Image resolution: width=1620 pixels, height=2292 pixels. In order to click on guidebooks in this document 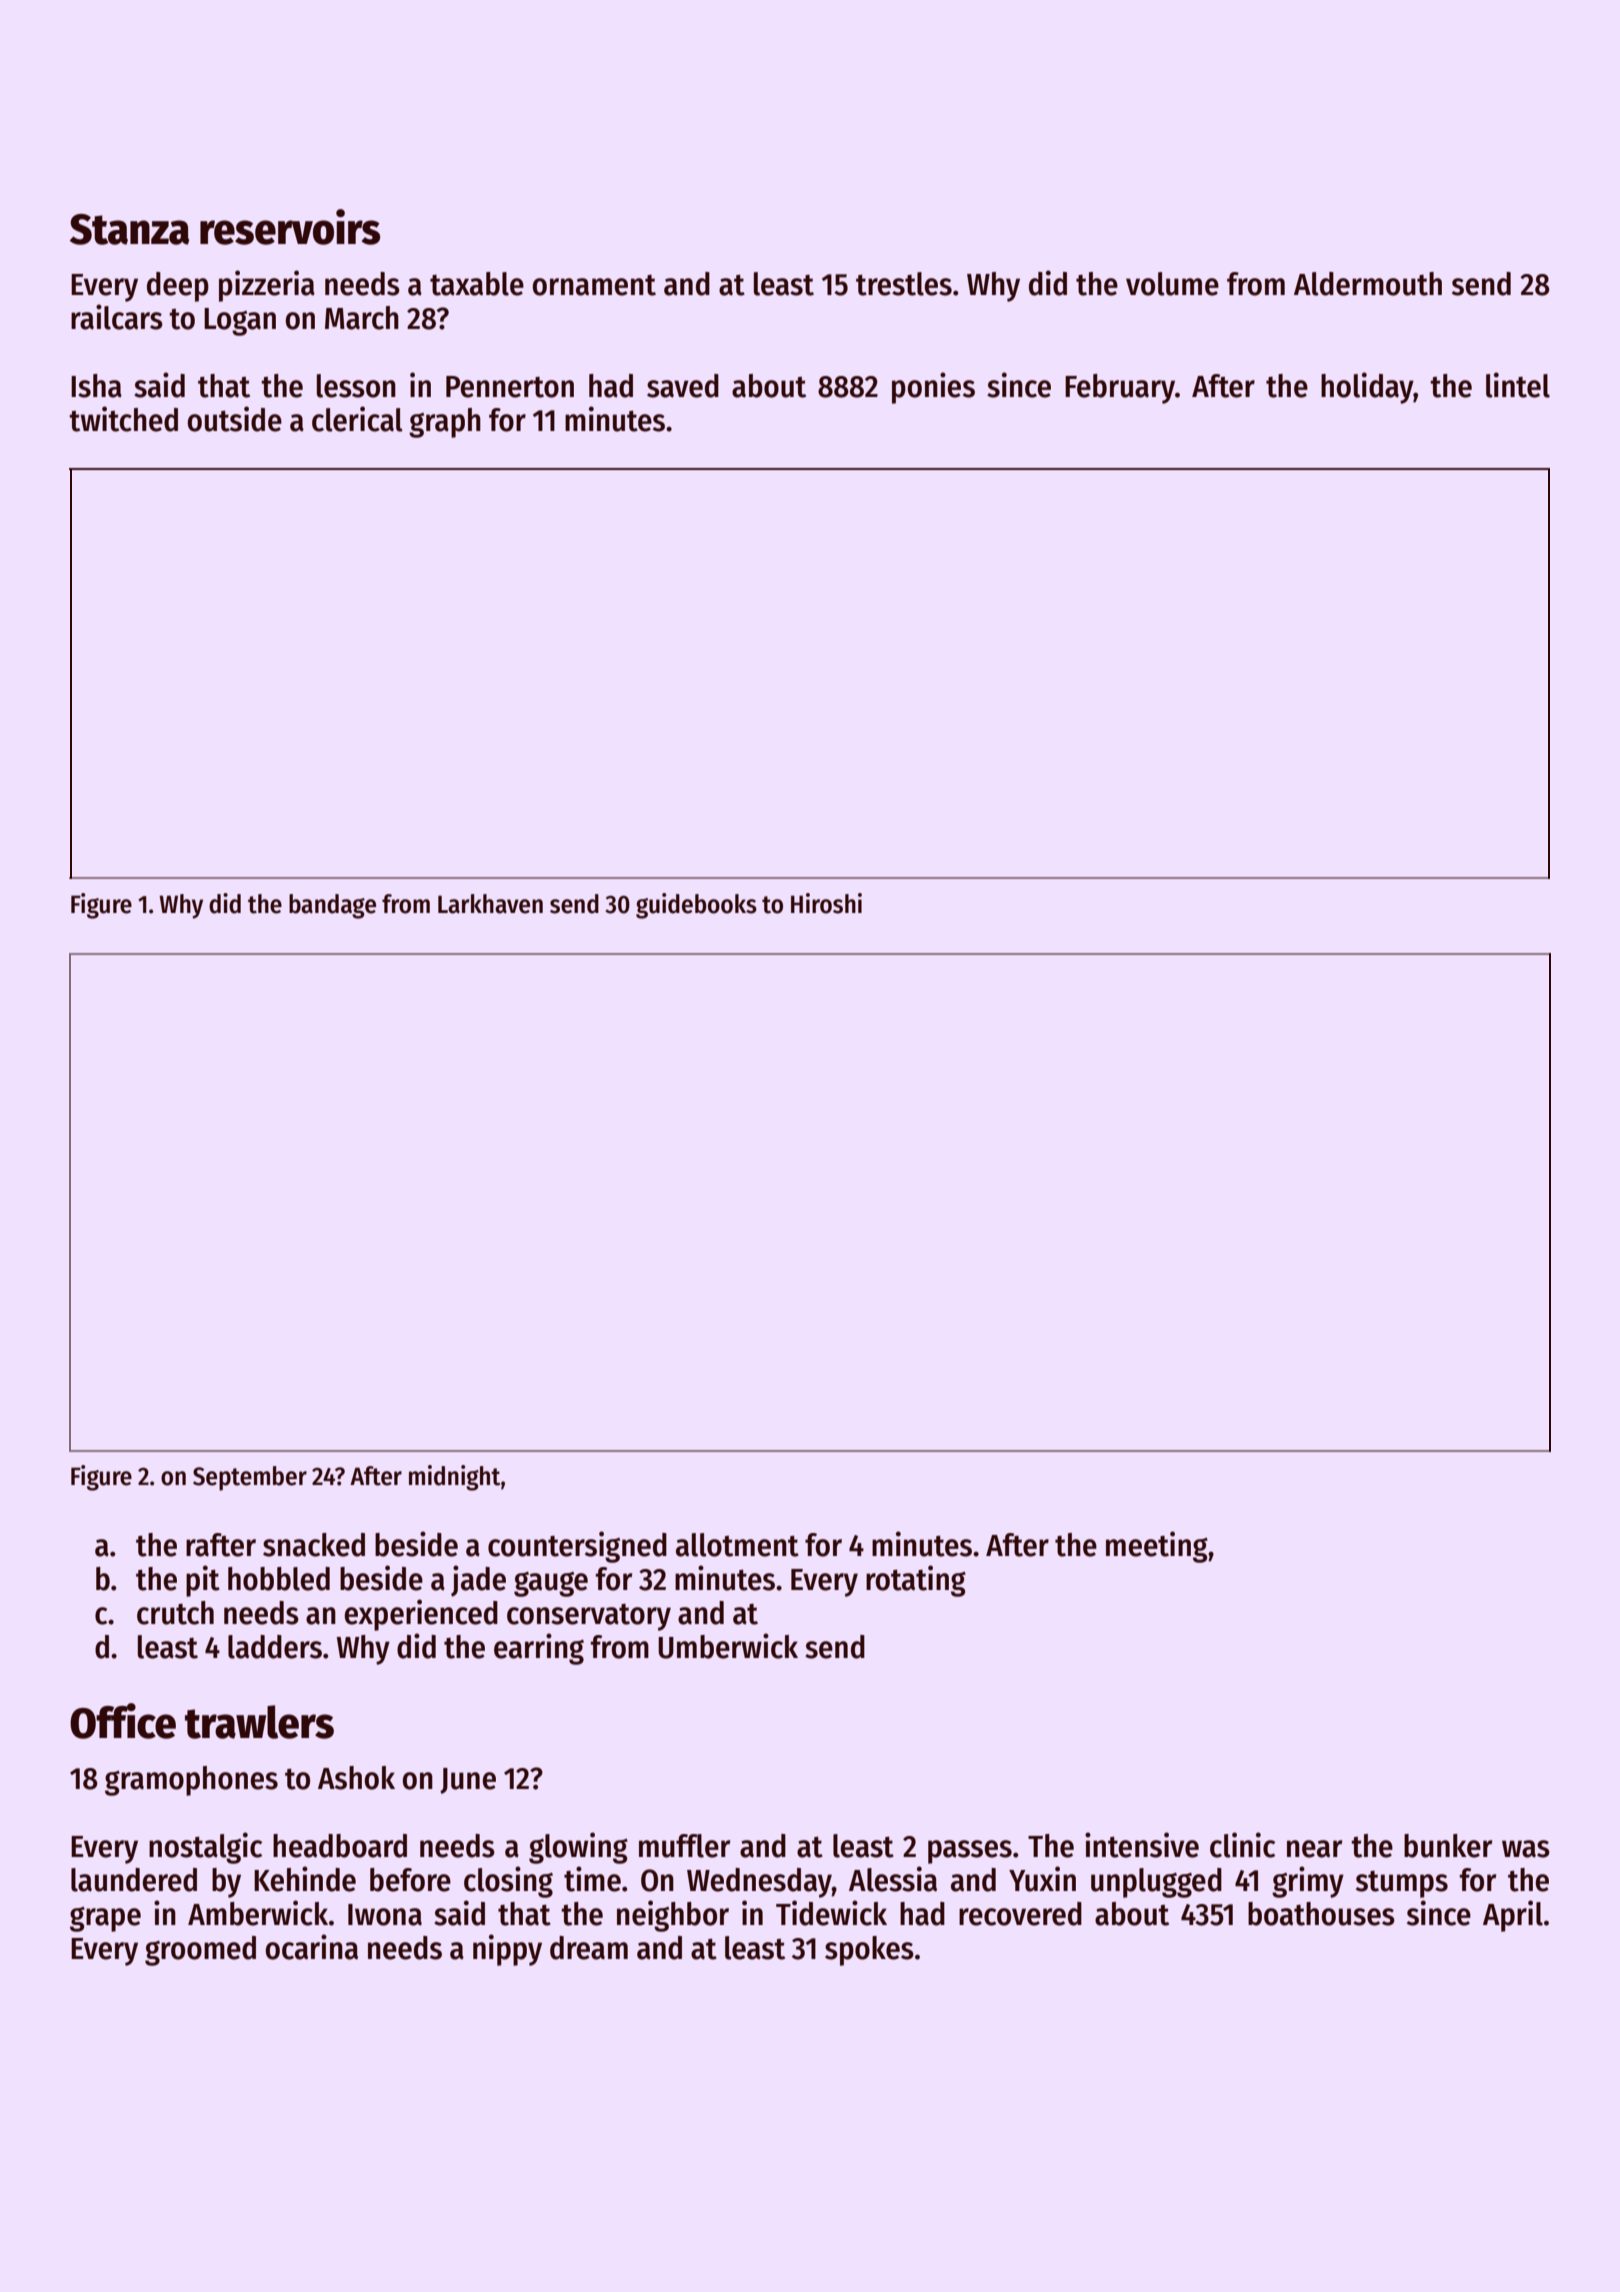, I will do `click(696, 906)`.
